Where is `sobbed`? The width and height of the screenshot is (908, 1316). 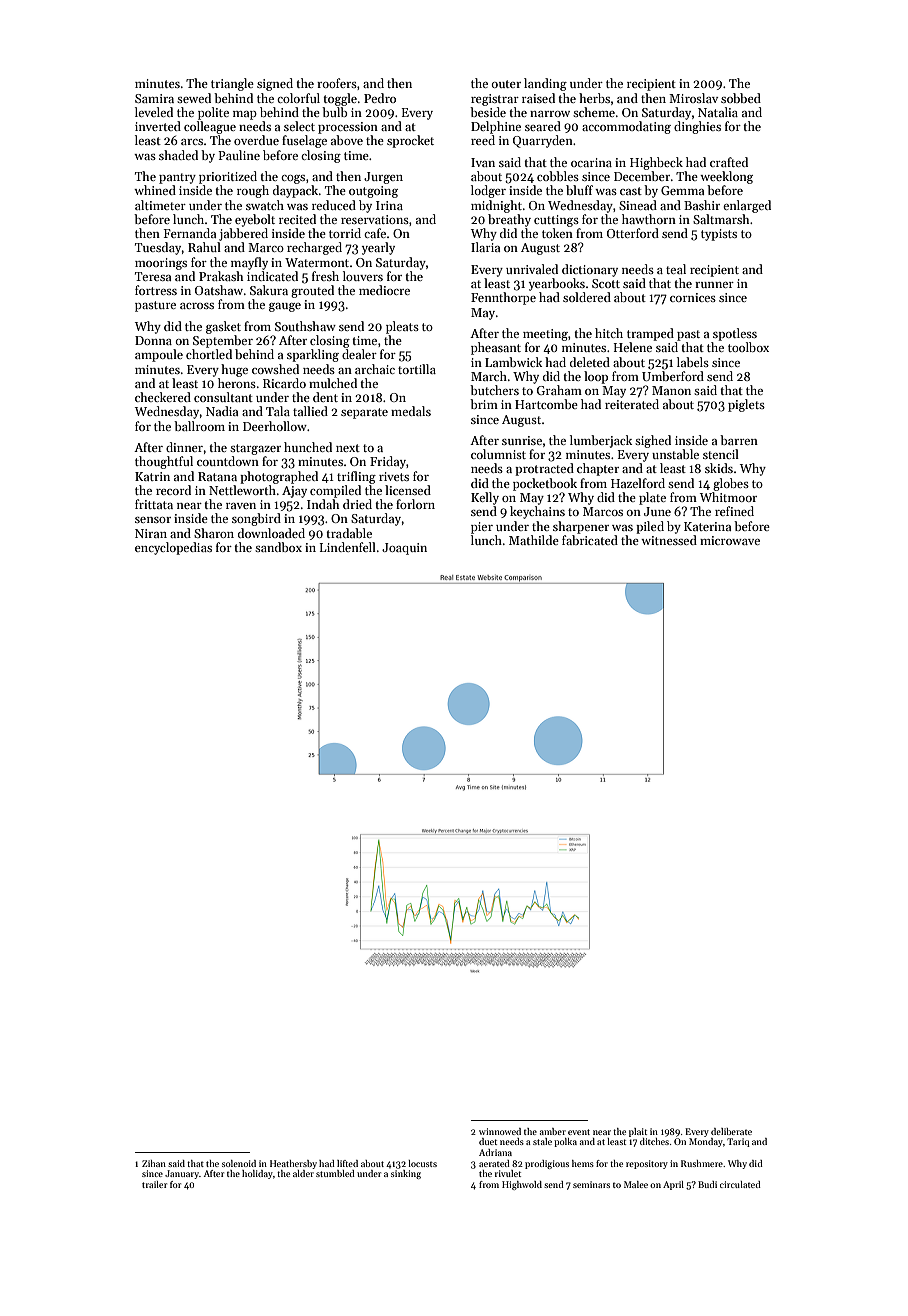
sobbed is located at coordinates (741, 98).
